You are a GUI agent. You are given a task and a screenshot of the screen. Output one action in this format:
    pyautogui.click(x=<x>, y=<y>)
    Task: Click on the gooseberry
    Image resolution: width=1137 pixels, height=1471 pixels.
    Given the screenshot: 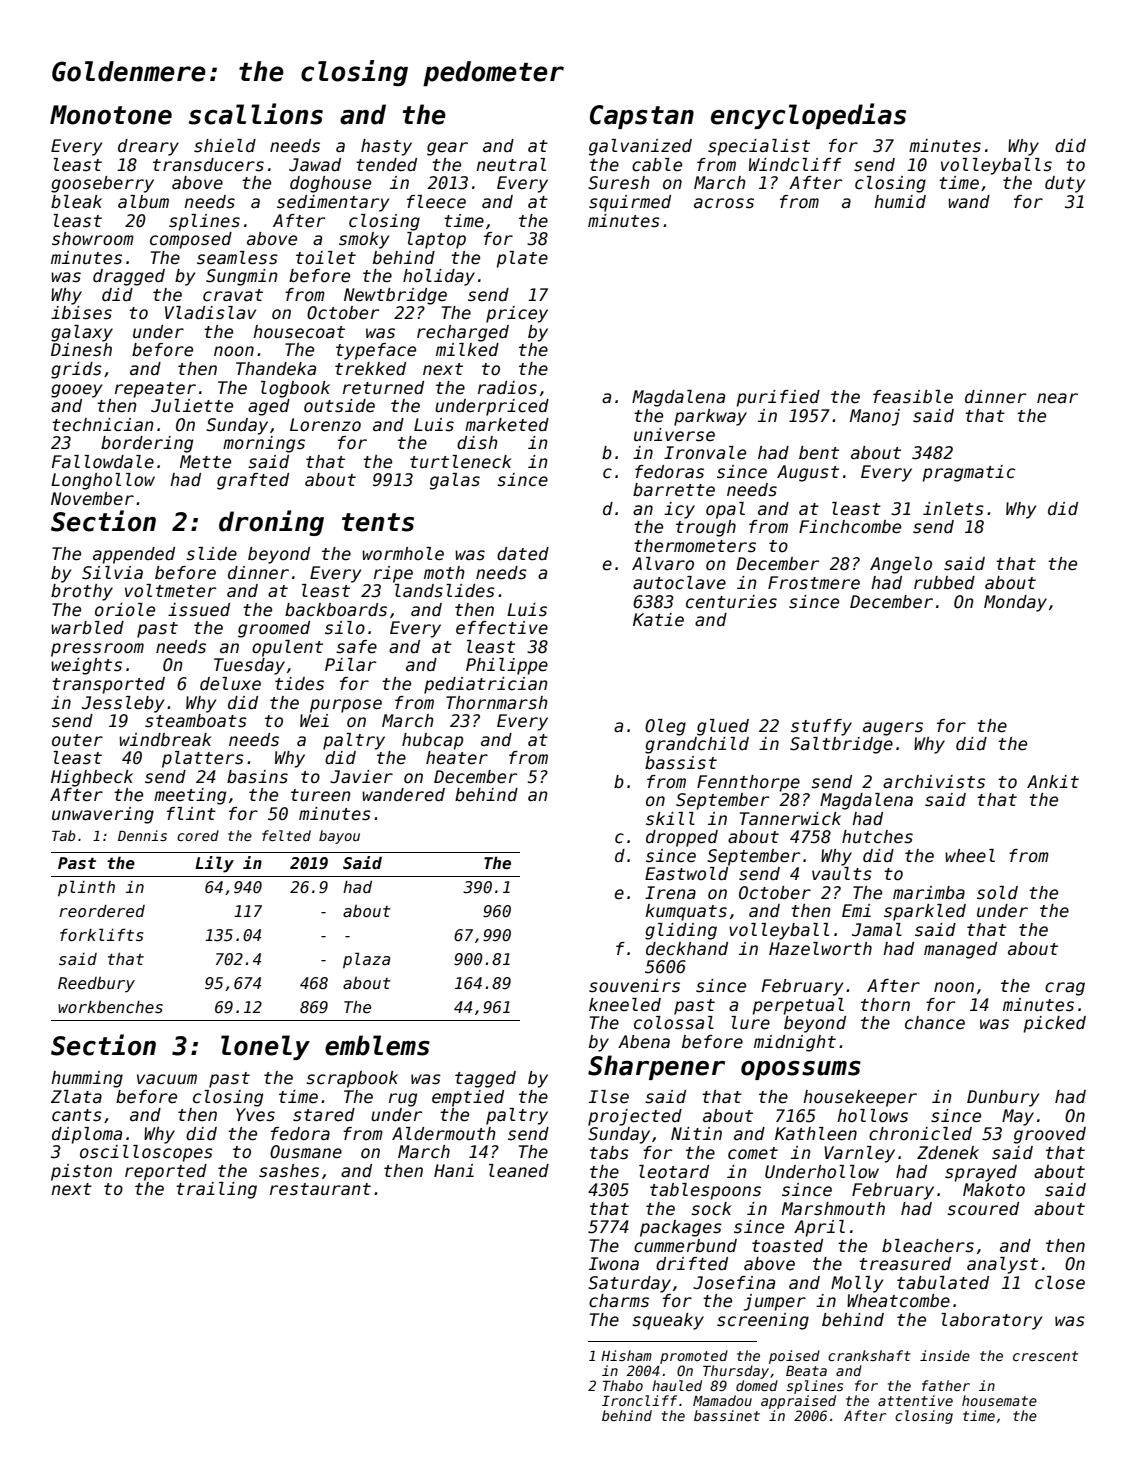 What is the action you would take?
    pyautogui.click(x=102, y=184)
